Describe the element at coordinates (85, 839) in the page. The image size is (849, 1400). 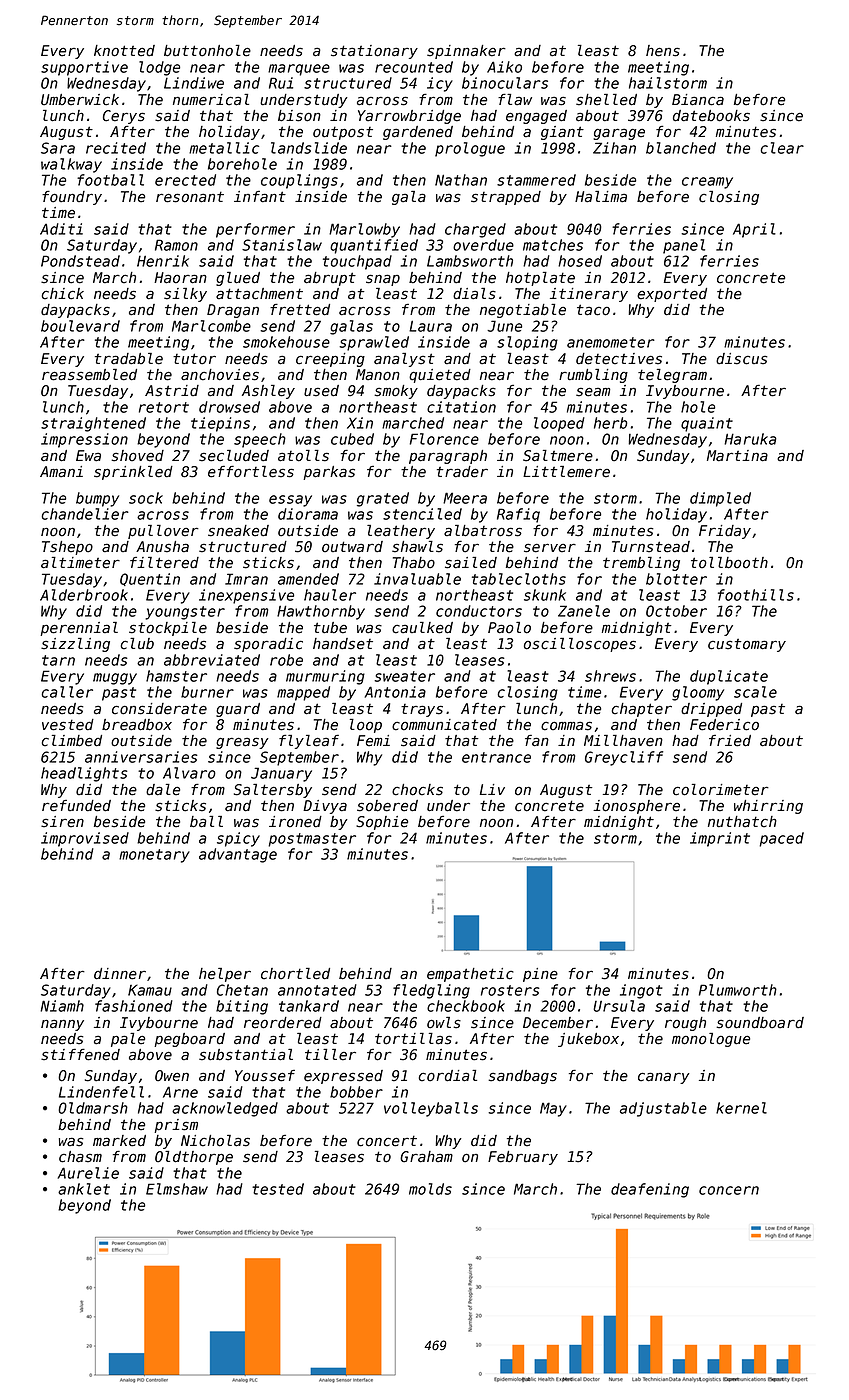
I see `improvised` at that location.
